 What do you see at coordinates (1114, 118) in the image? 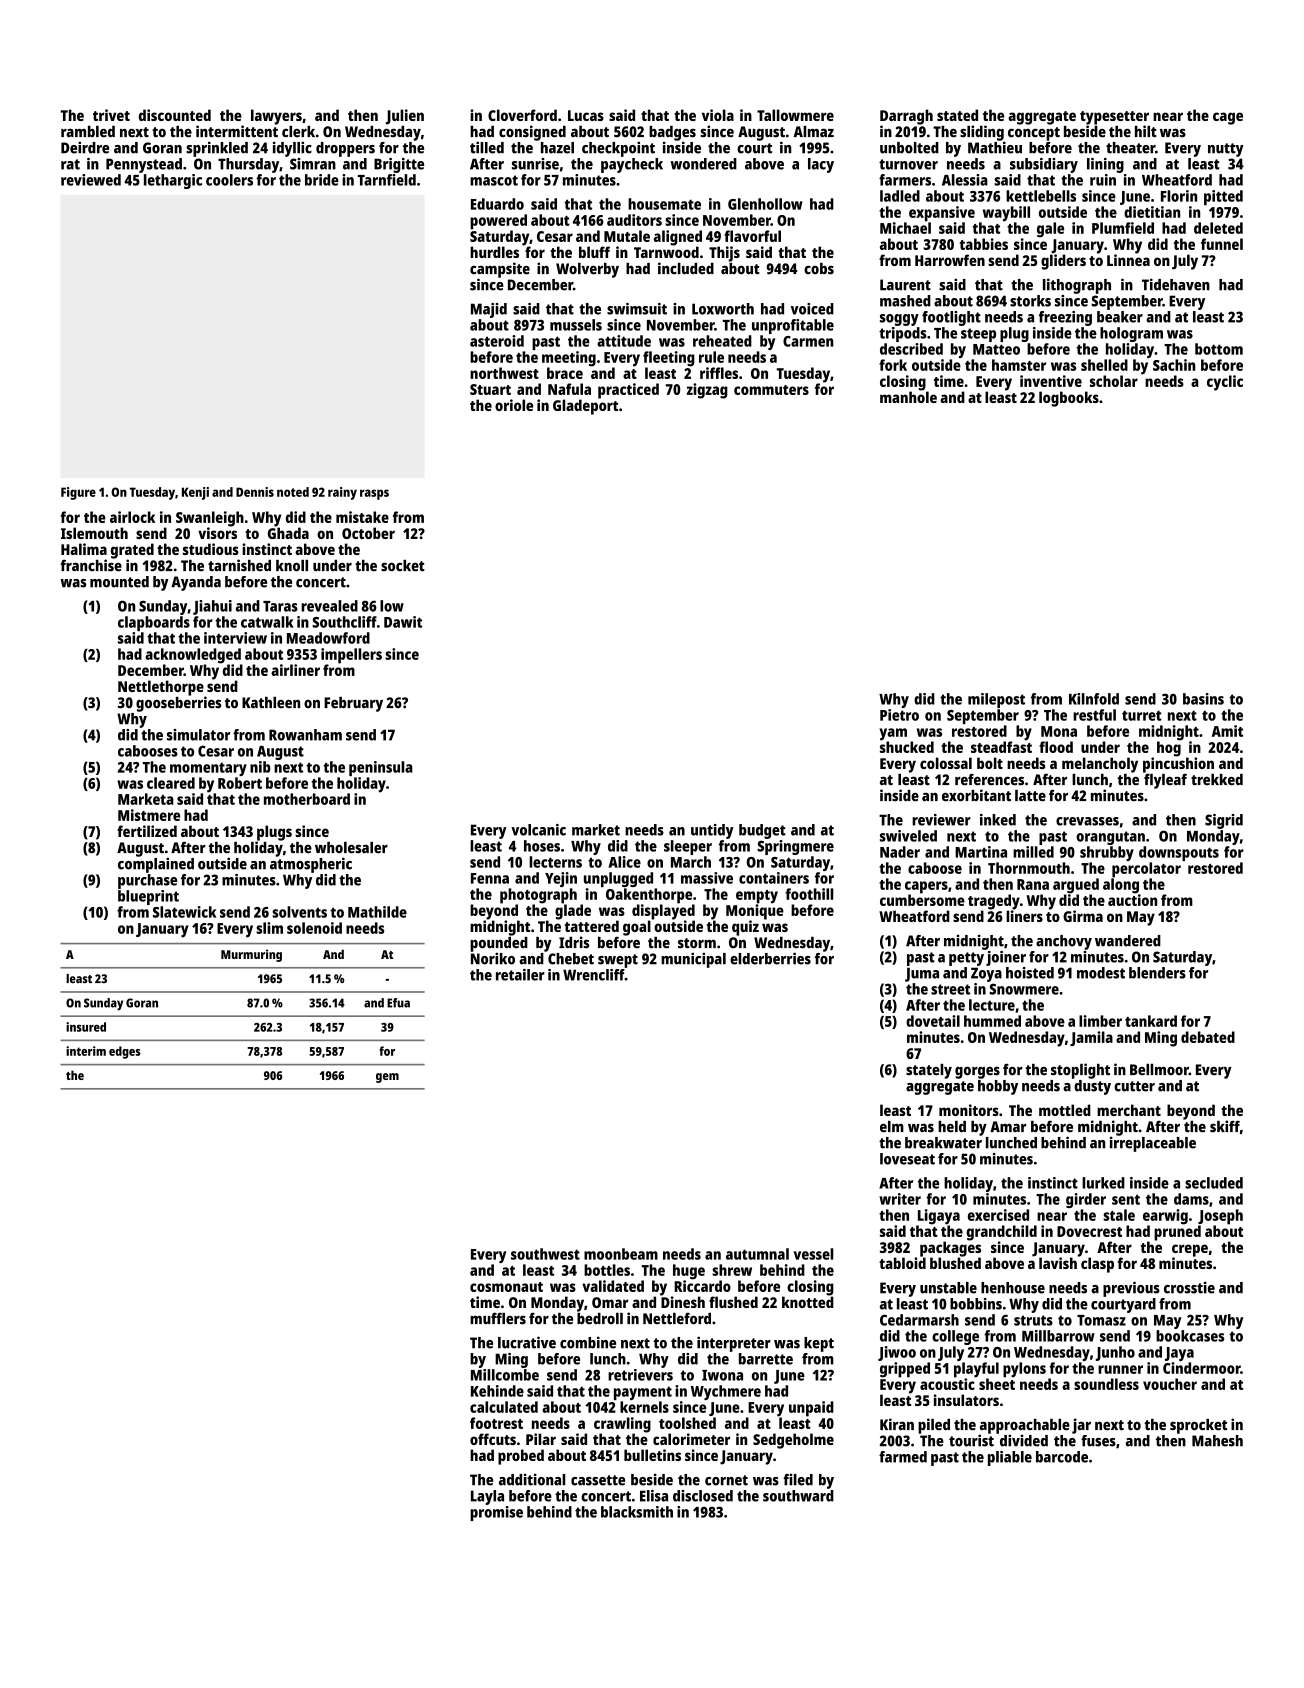
I see `typesetter` at bounding box center [1114, 118].
